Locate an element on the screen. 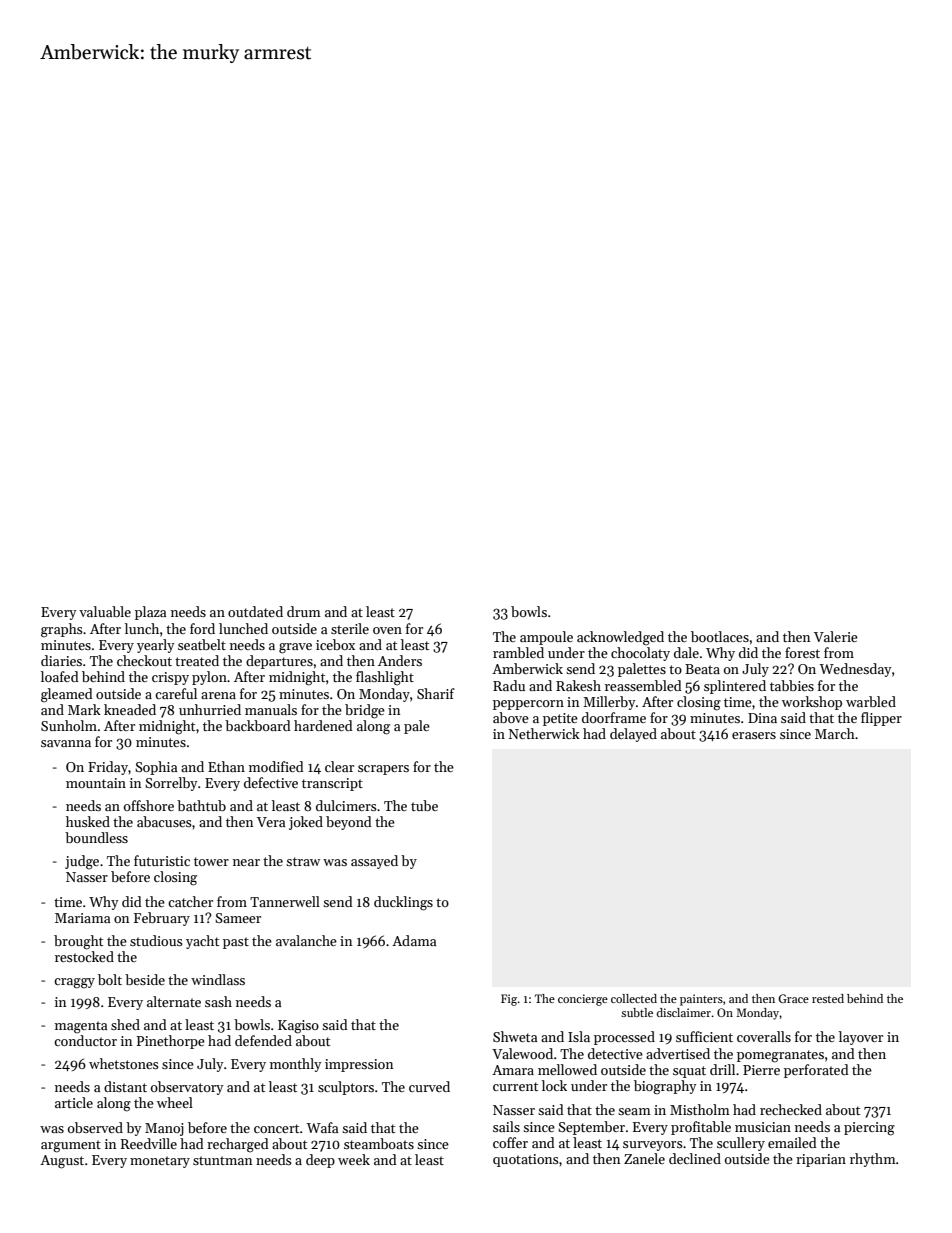  rhythm is located at coordinates (873, 1160).
